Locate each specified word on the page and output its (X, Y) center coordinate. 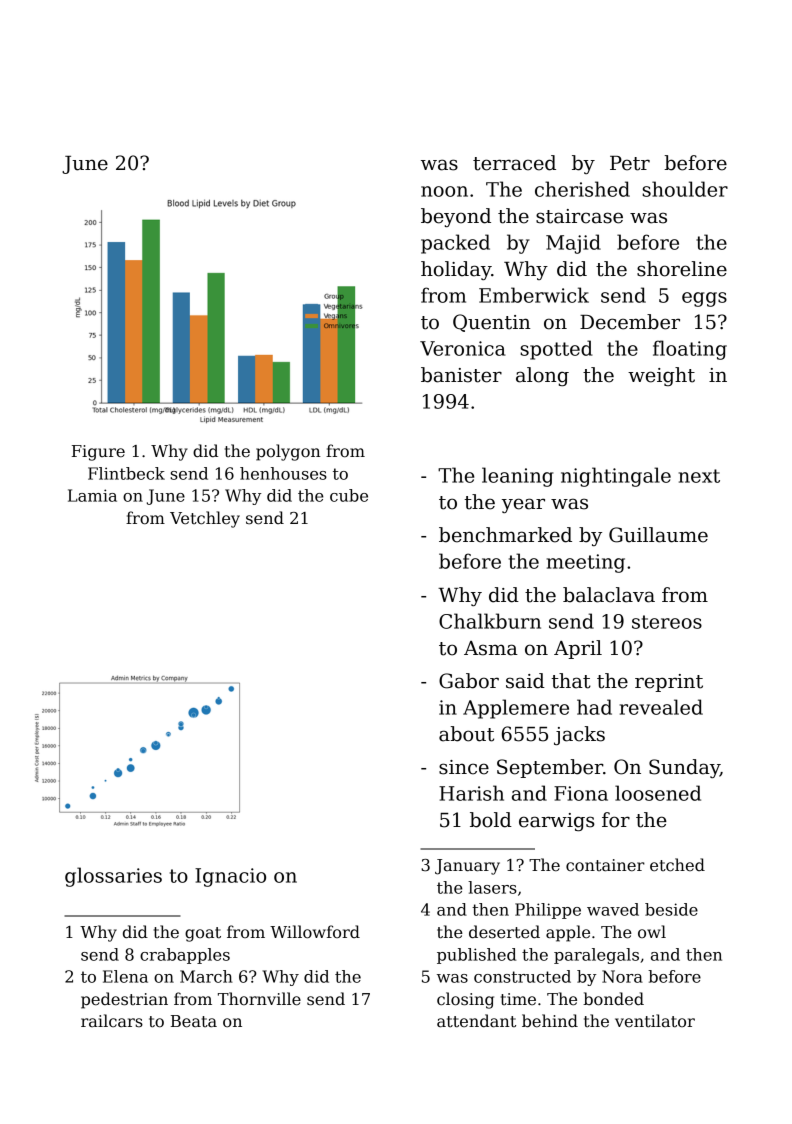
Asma (491, 648)
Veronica (463, 348)
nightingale (616, 477)
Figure (98, 453)
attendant (476, 1021)
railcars (112, 1021)
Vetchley (205, 519)
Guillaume (658, 535)
